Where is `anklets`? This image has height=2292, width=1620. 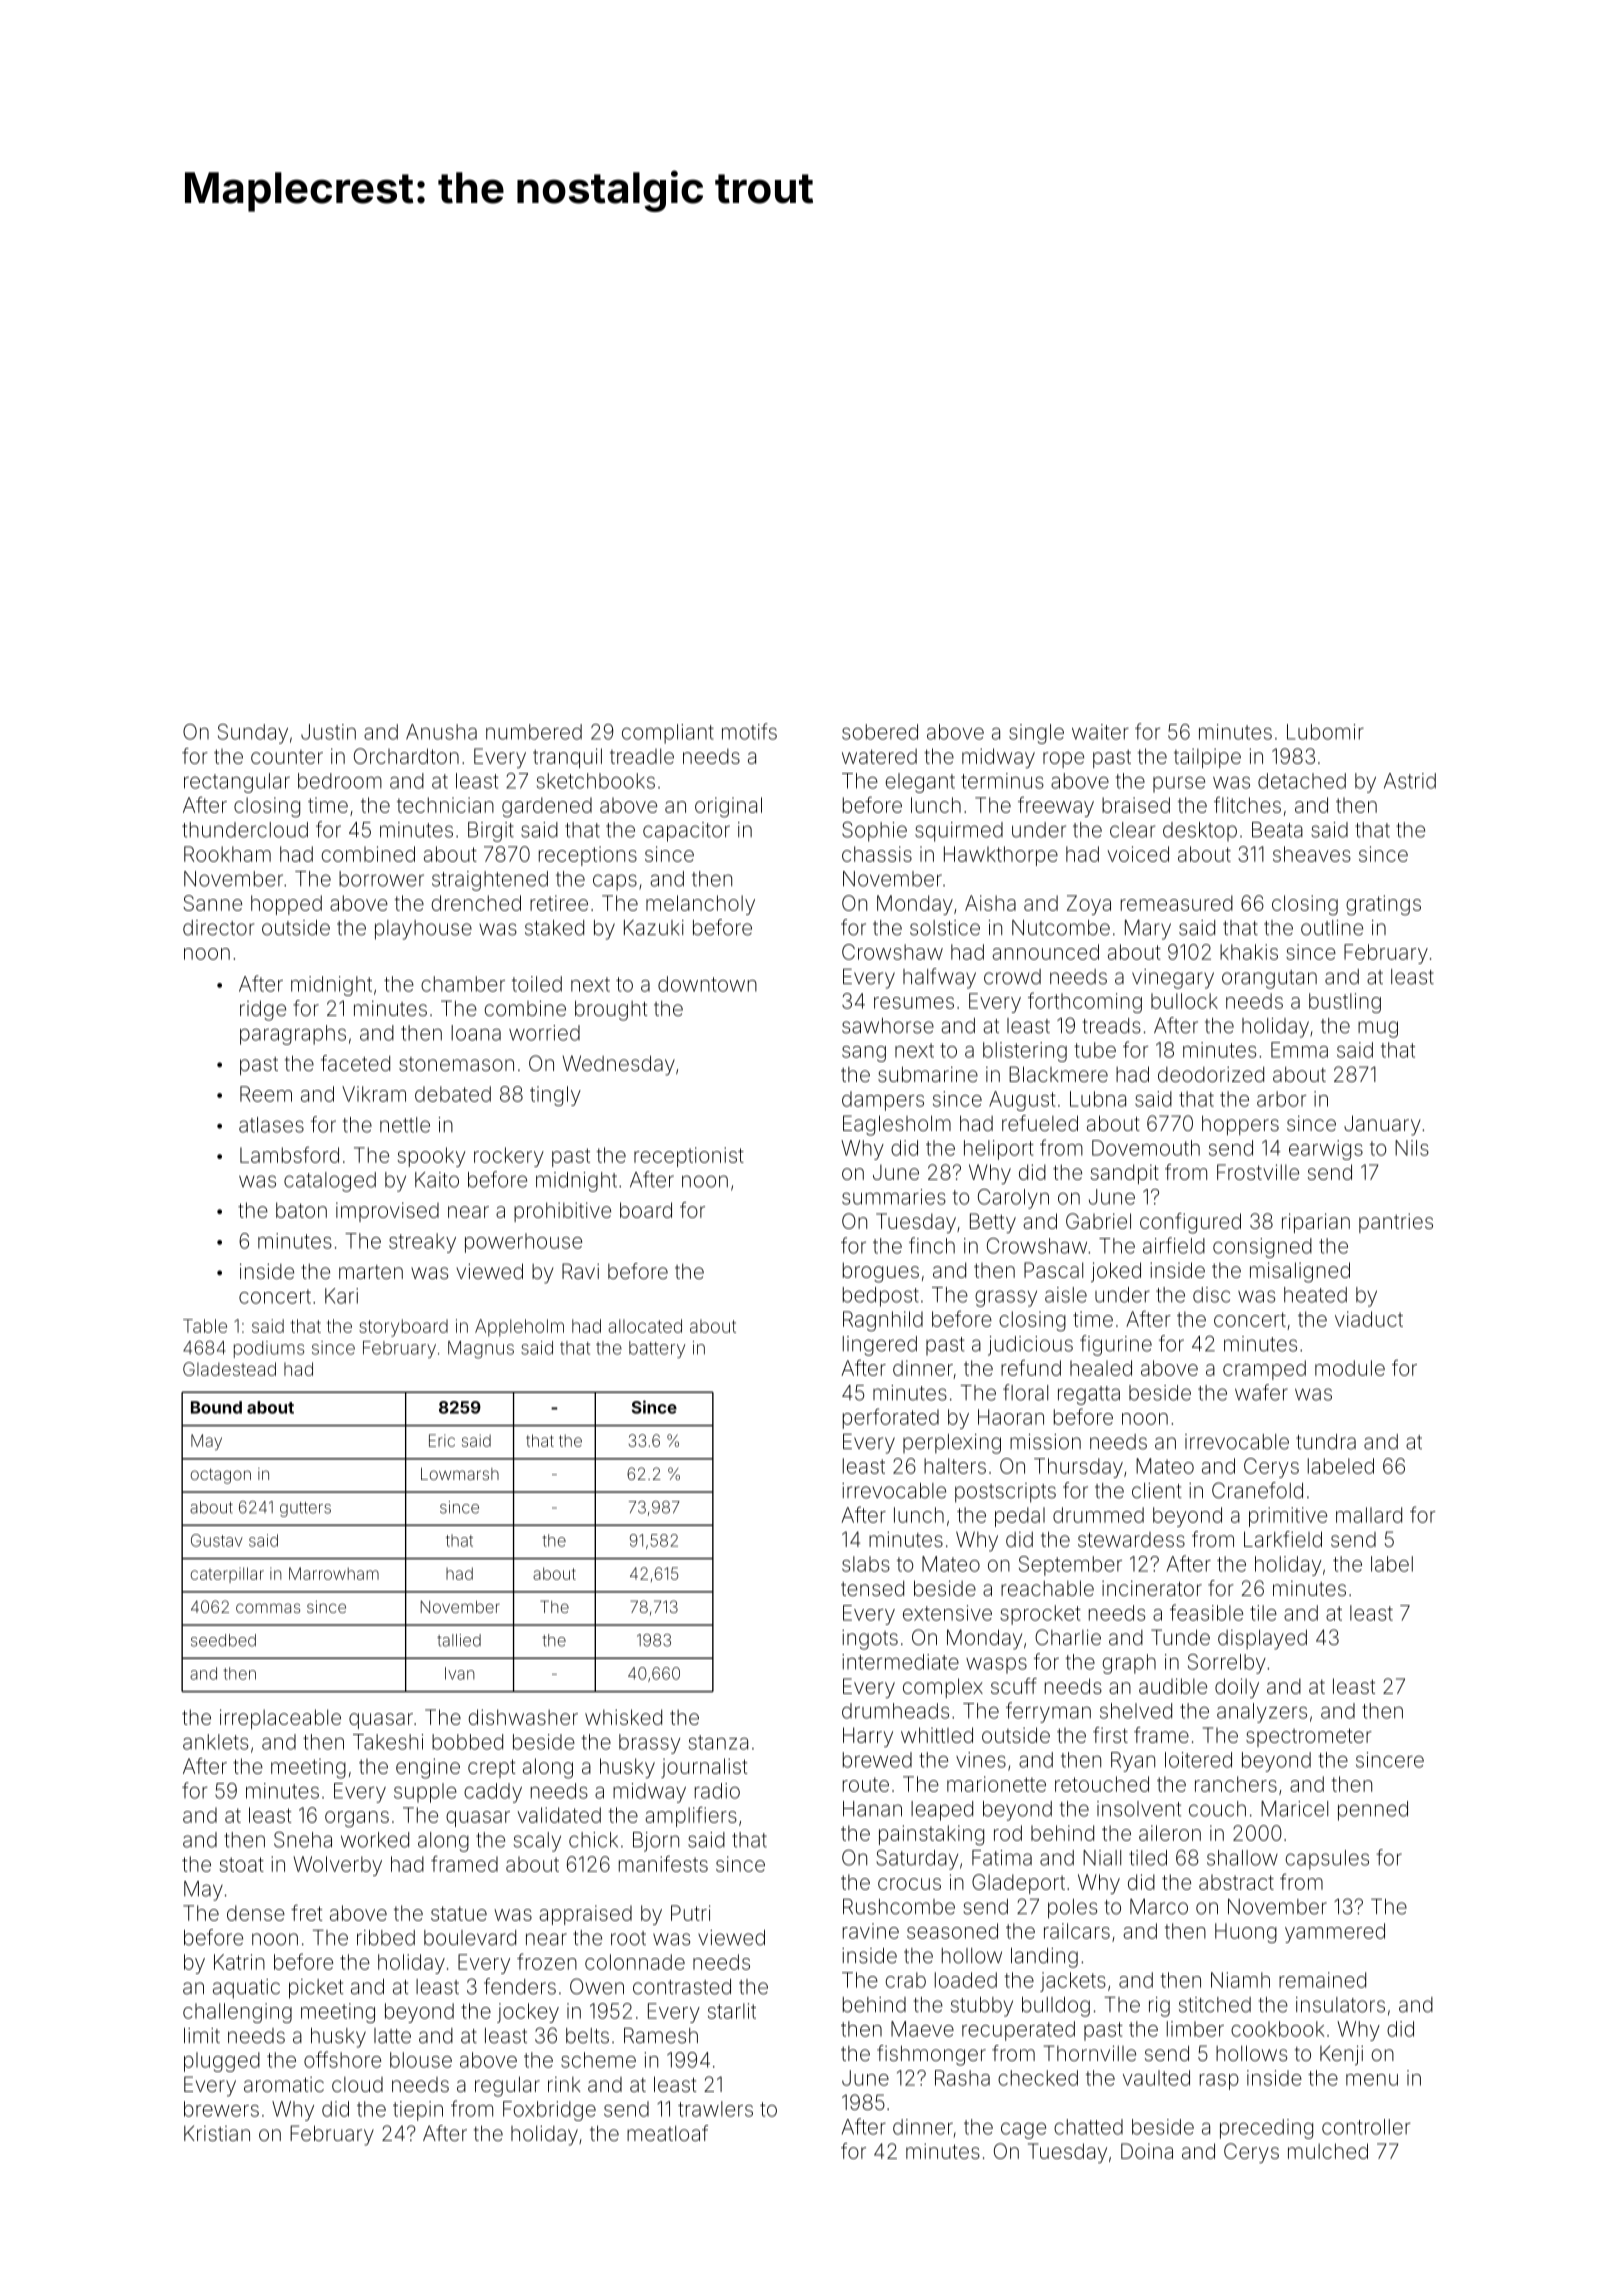
anklets is located at coordinates (215, 1742).
